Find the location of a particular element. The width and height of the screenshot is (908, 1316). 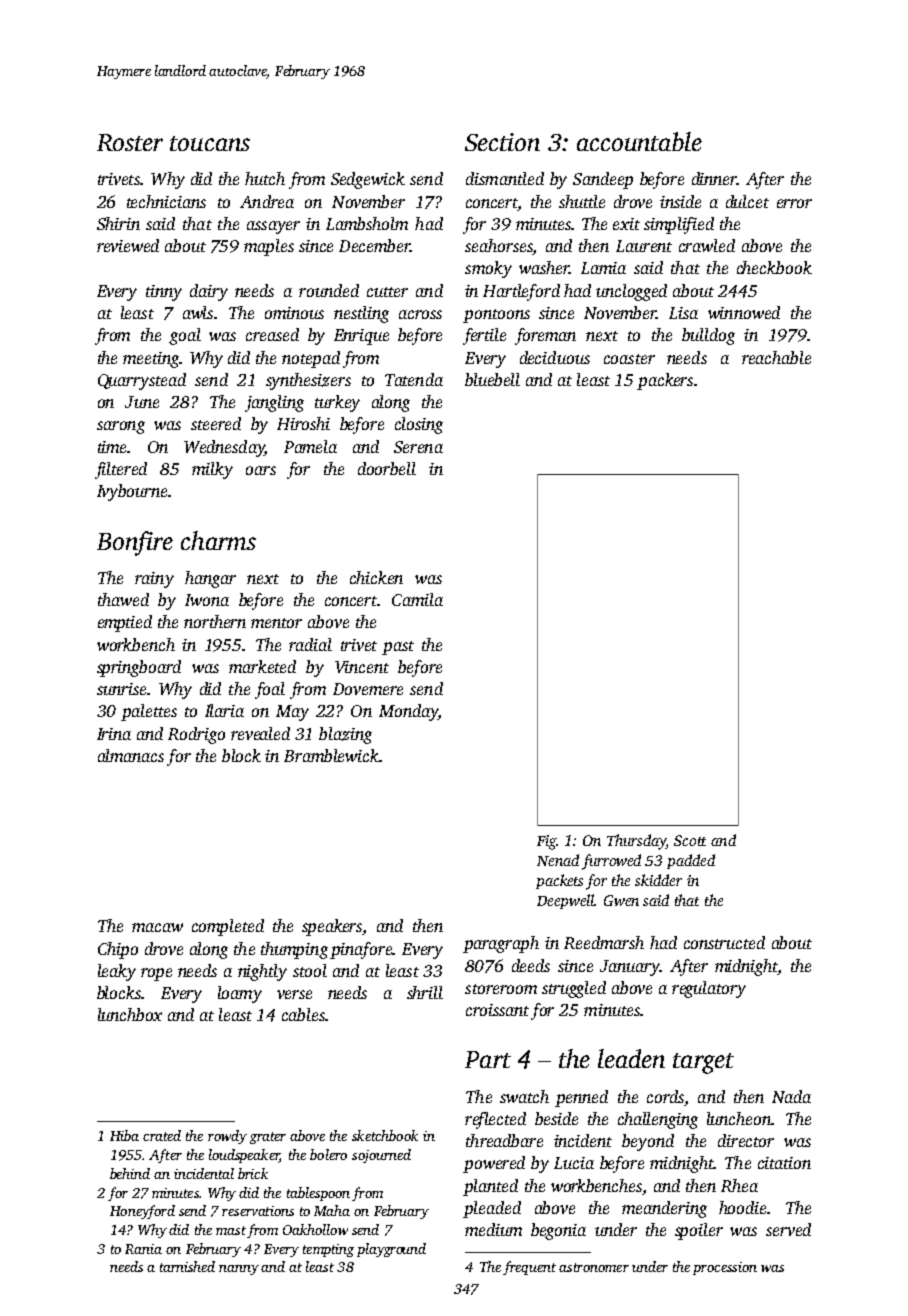

past is located at coordinates (398, 648).
